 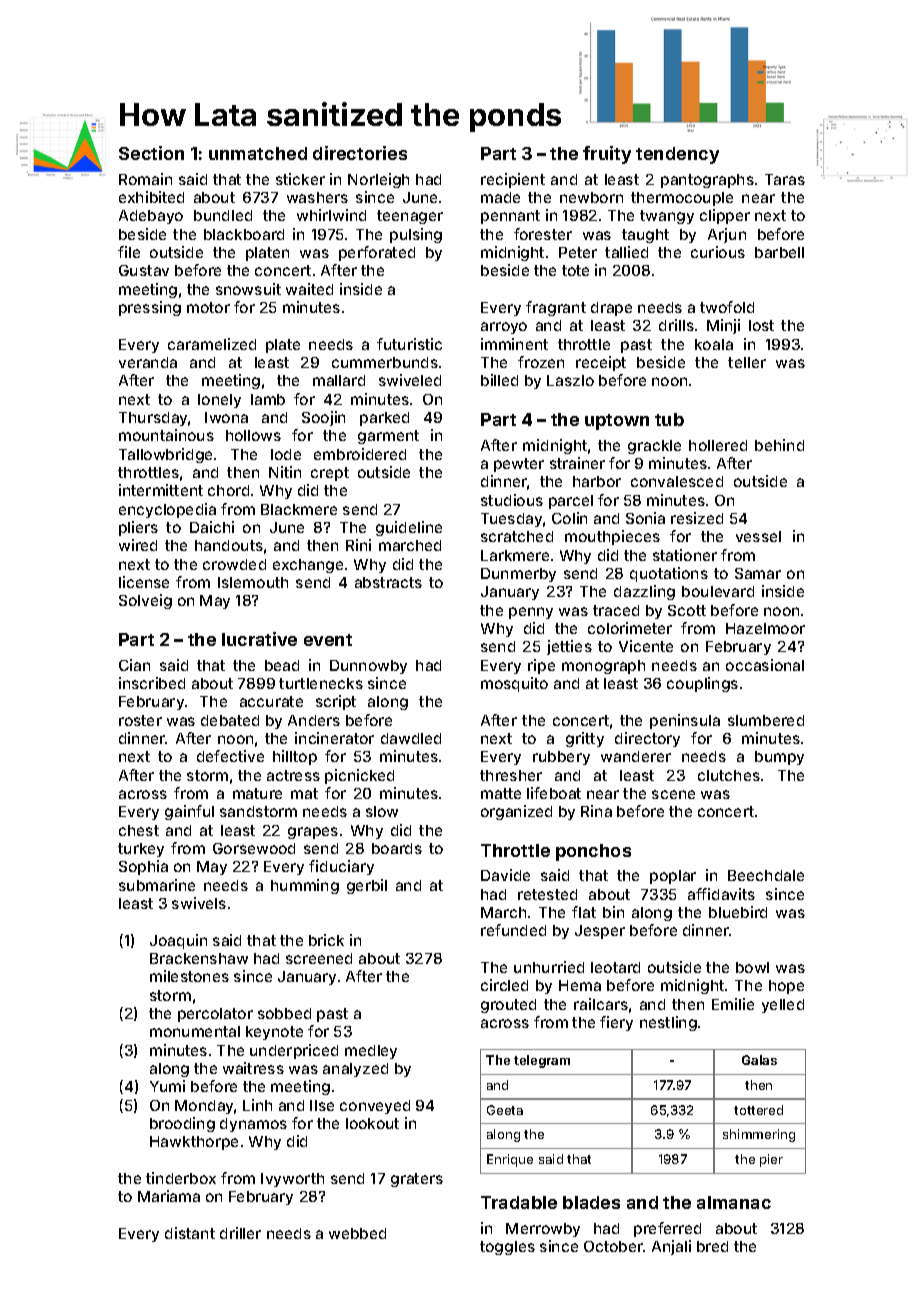 What do you see at coordinates (151, 153) in the image?
I see `Section` at bounding box center [151, 153].
